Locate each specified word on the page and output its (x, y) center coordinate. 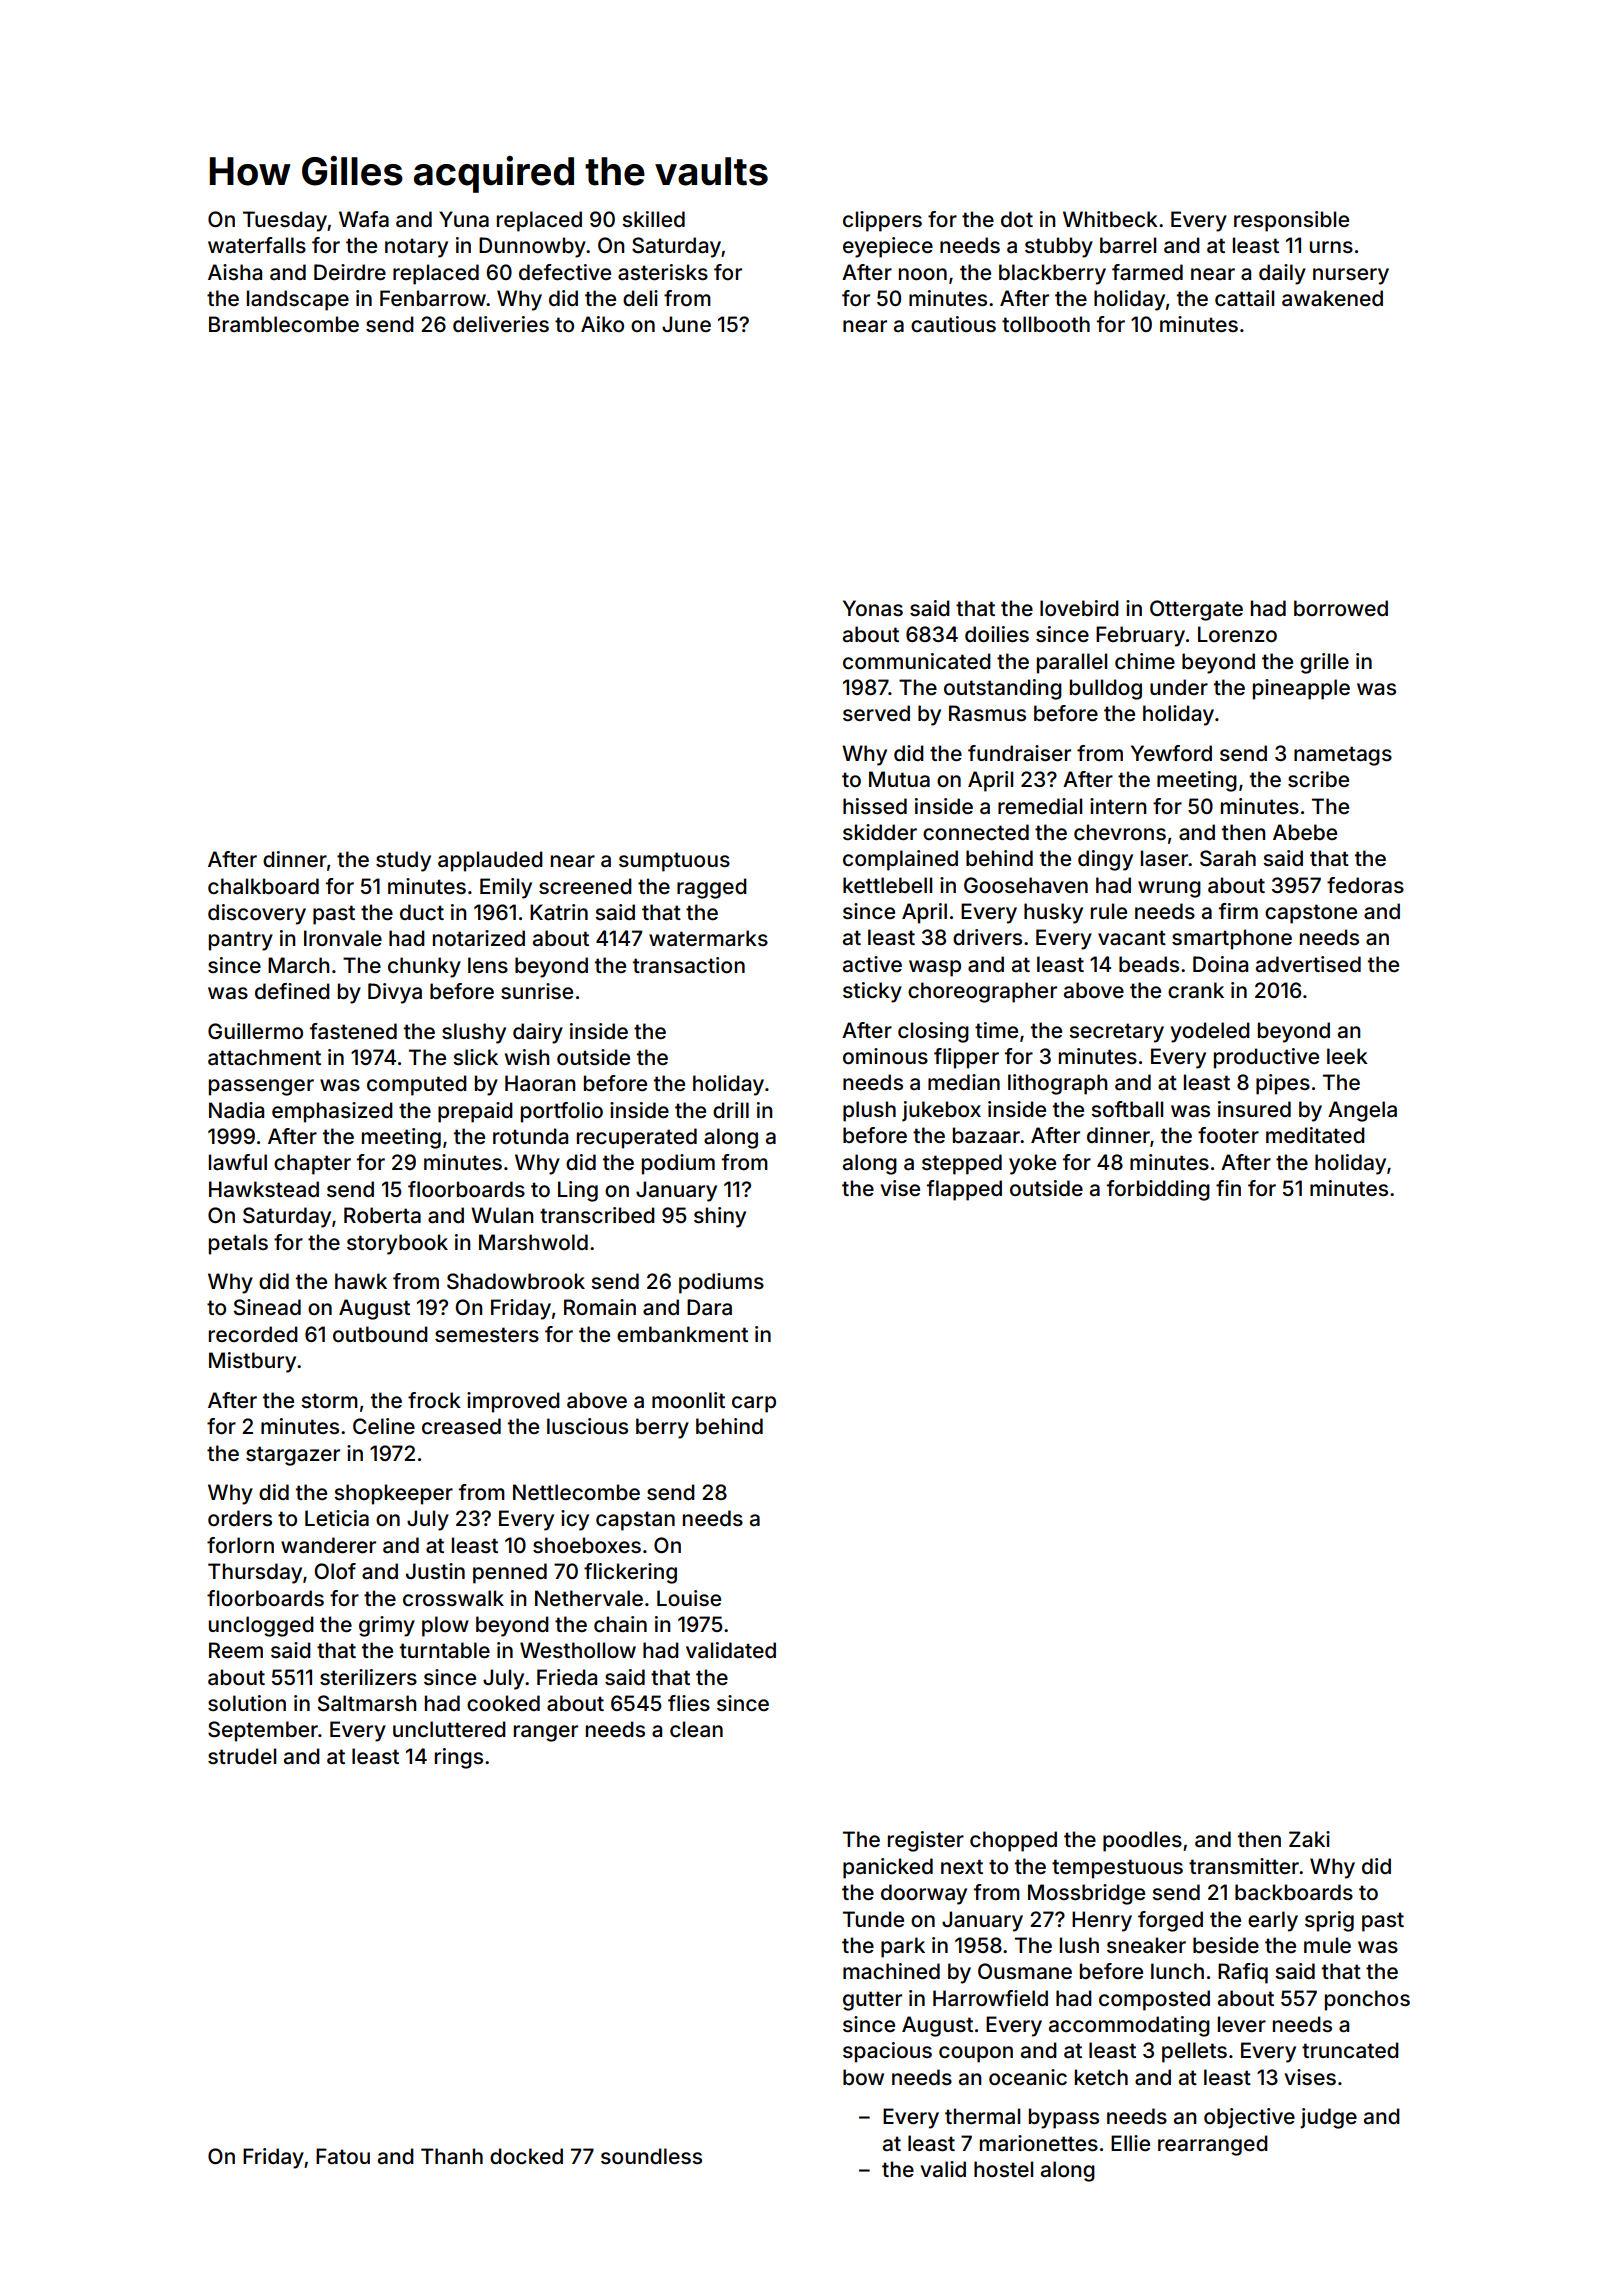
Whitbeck (1110, 219)
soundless (651, 2156)
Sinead (267, 1307)
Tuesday (285, 221)
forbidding (1158, 1190)
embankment (682, 1334)
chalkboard (263, 886)
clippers (882, 221)
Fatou (343, 2156)
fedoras (1365, 885)
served (876, 713)
